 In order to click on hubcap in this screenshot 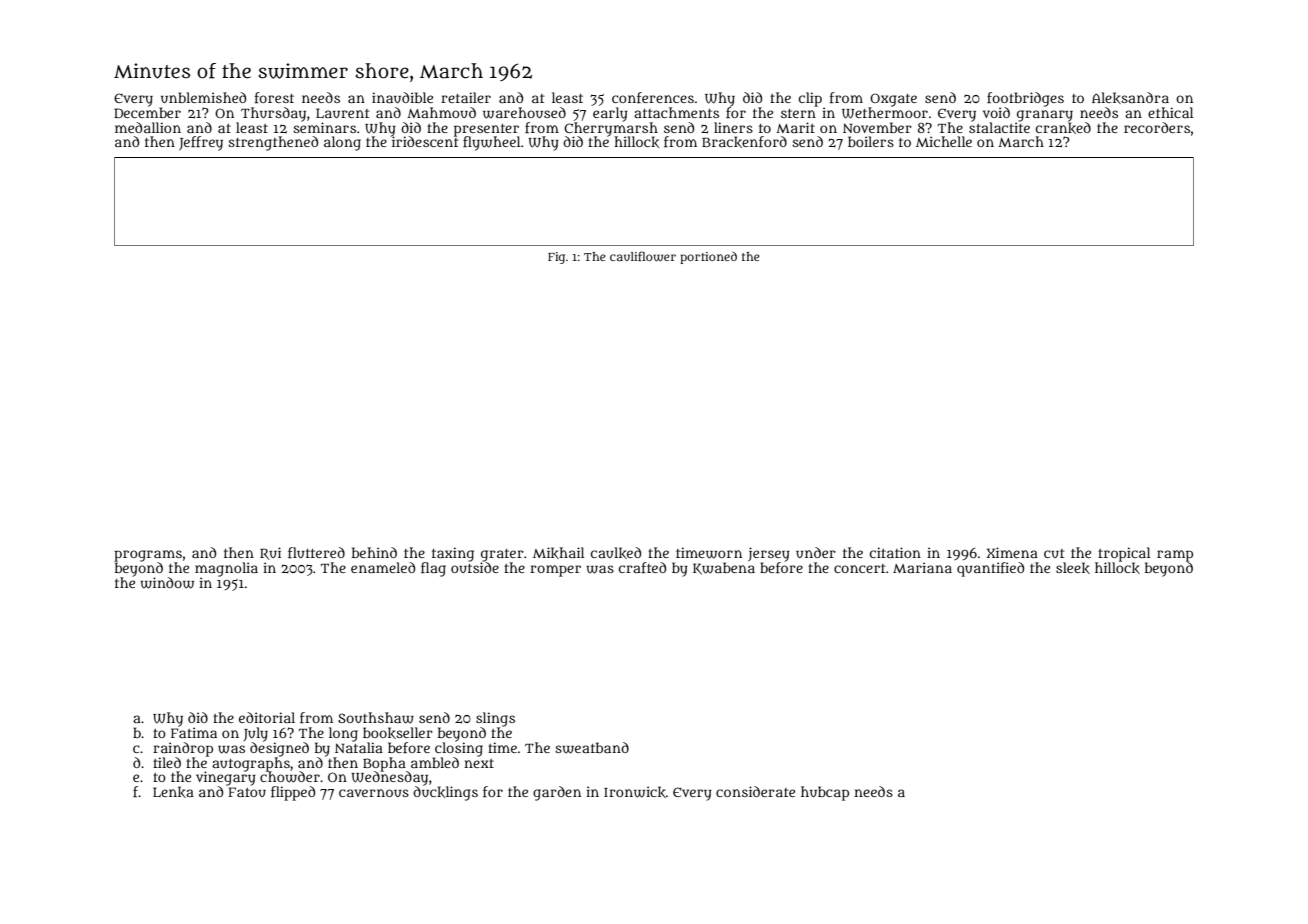, I will do `click(825, 793)`.
